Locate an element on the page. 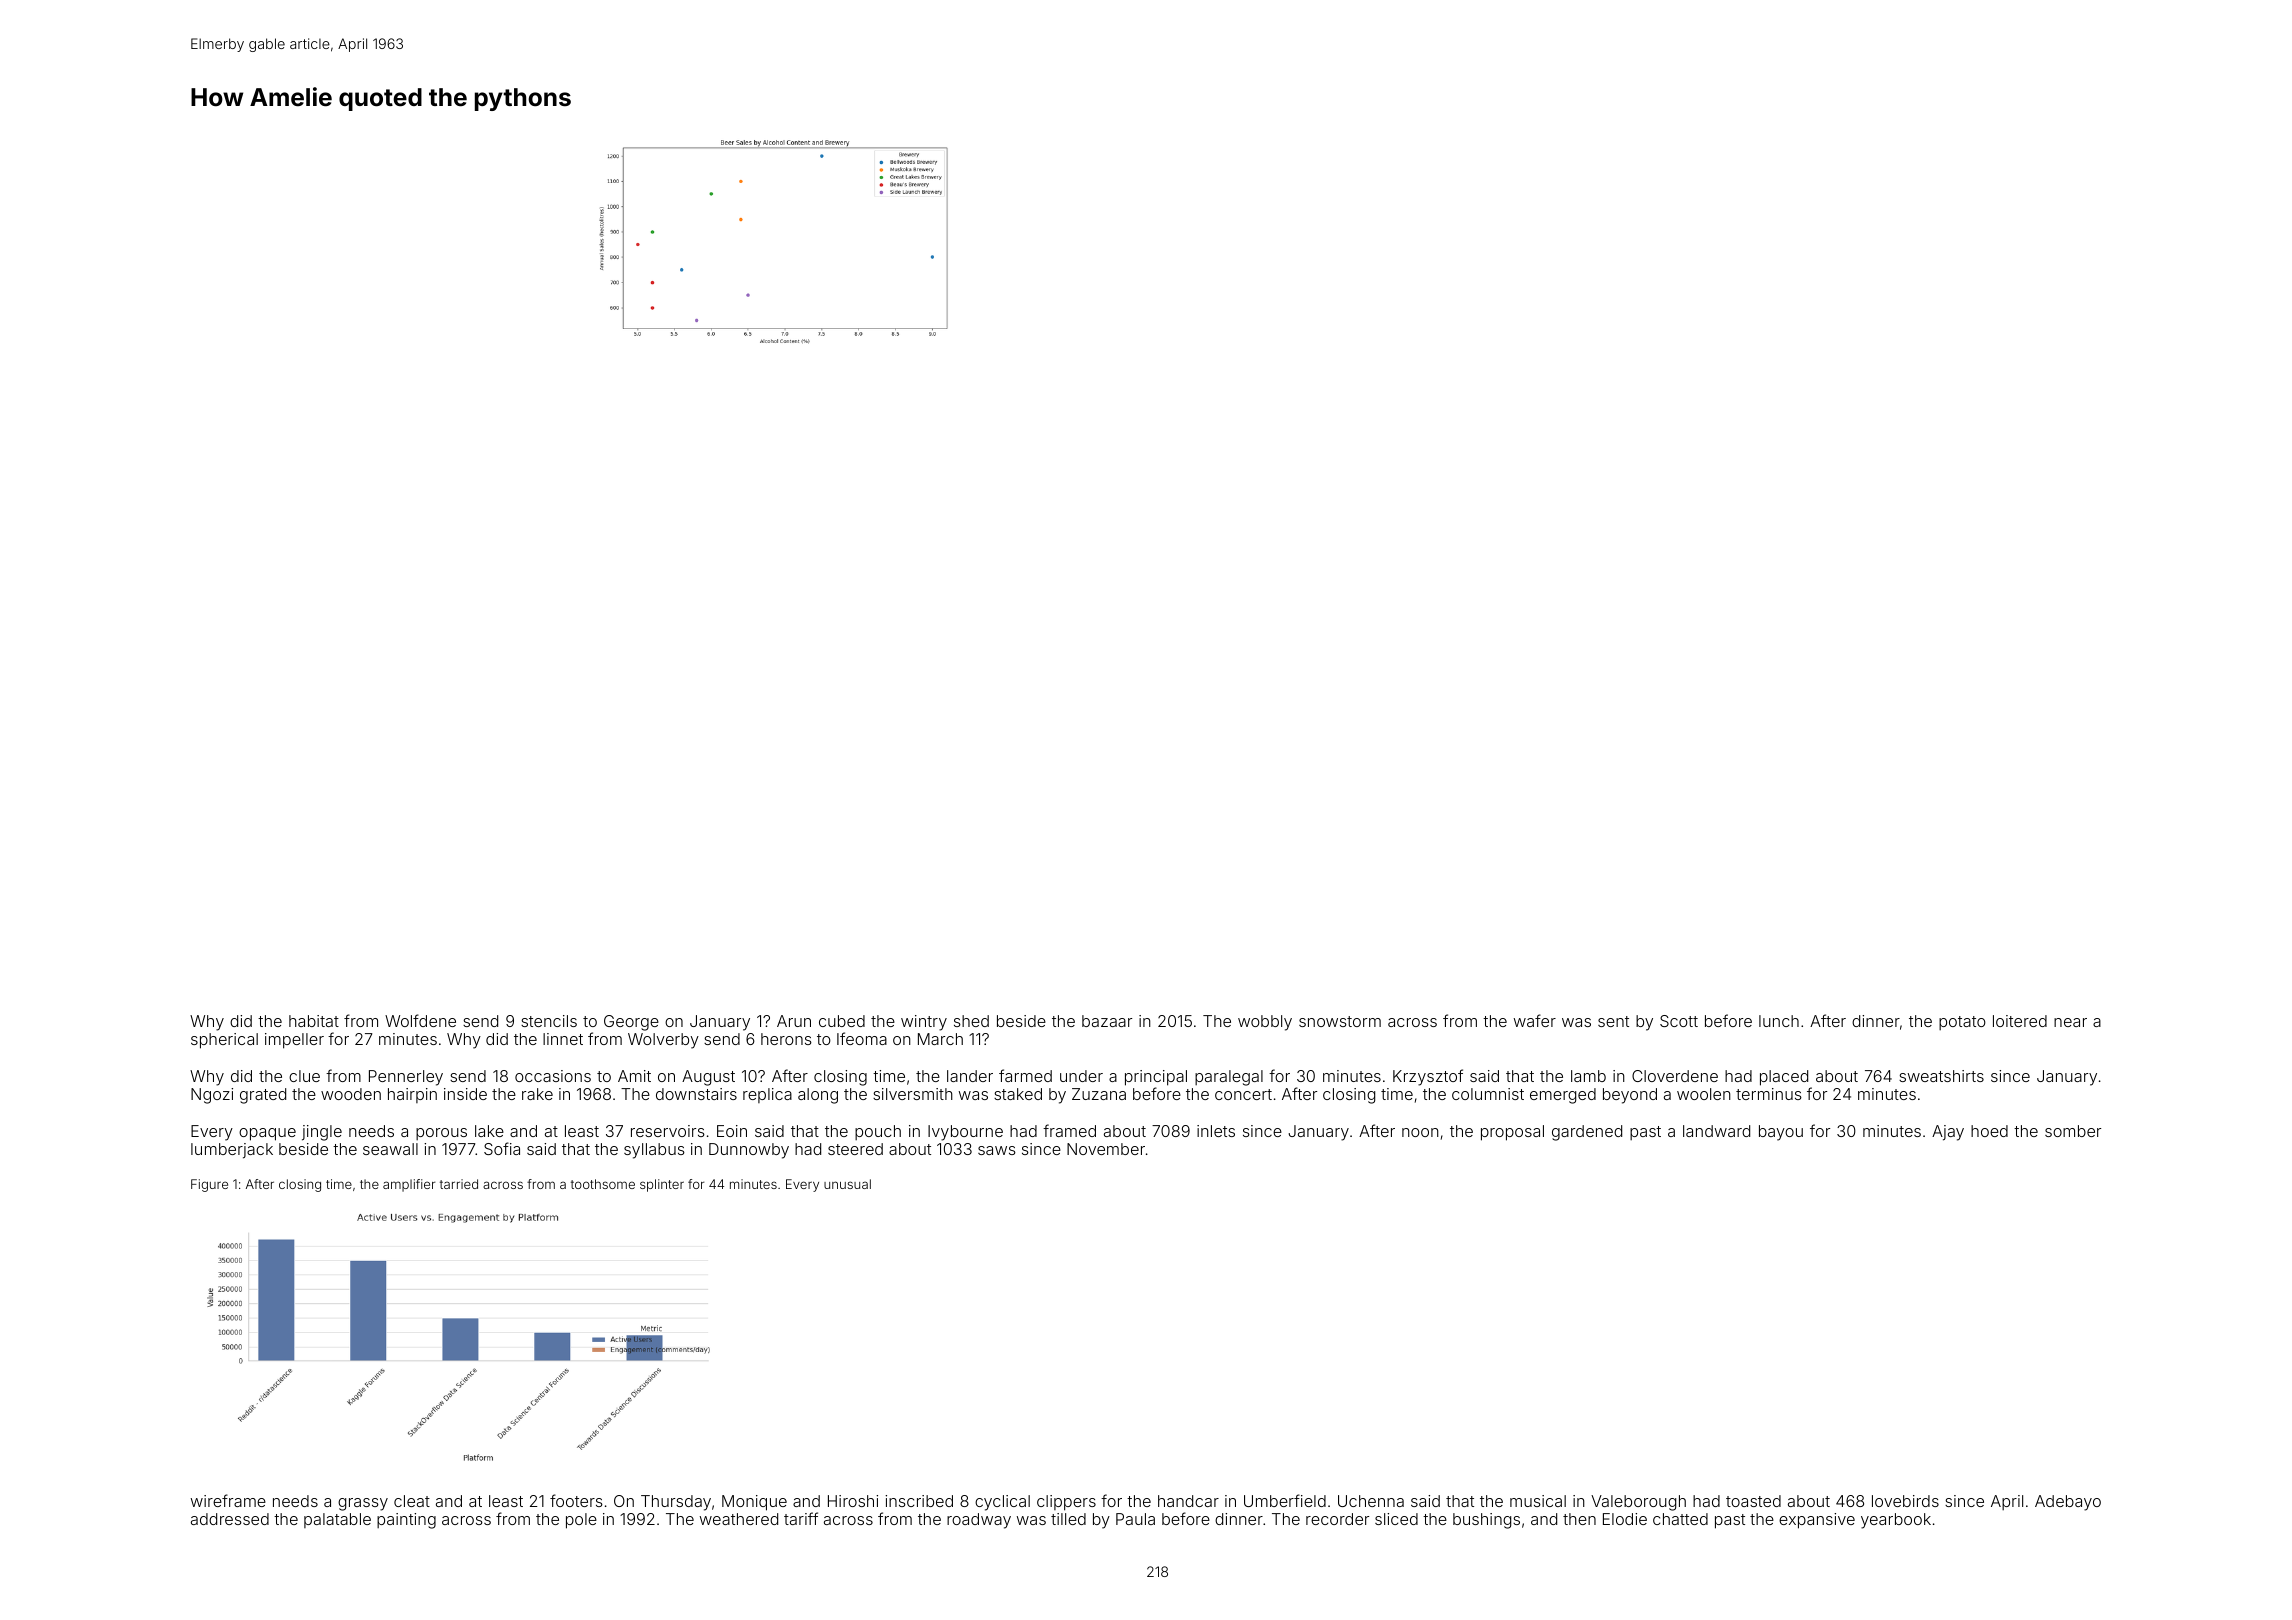  saws is located at coordinates (997, 1150).
